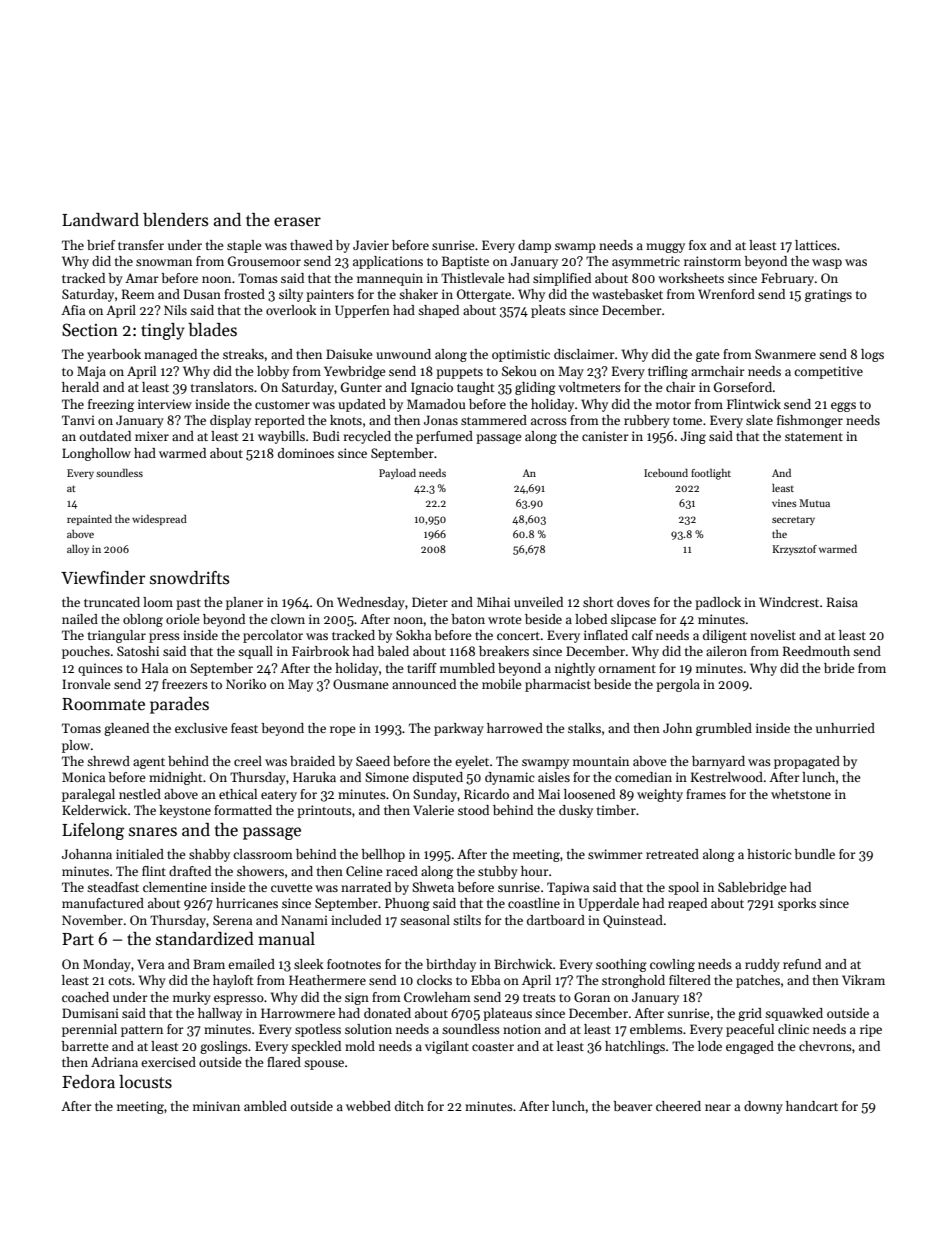  What do you see at coordinates (152, 436) in the screenshot?
I see `mixer` at bounding box center [152, 436].
